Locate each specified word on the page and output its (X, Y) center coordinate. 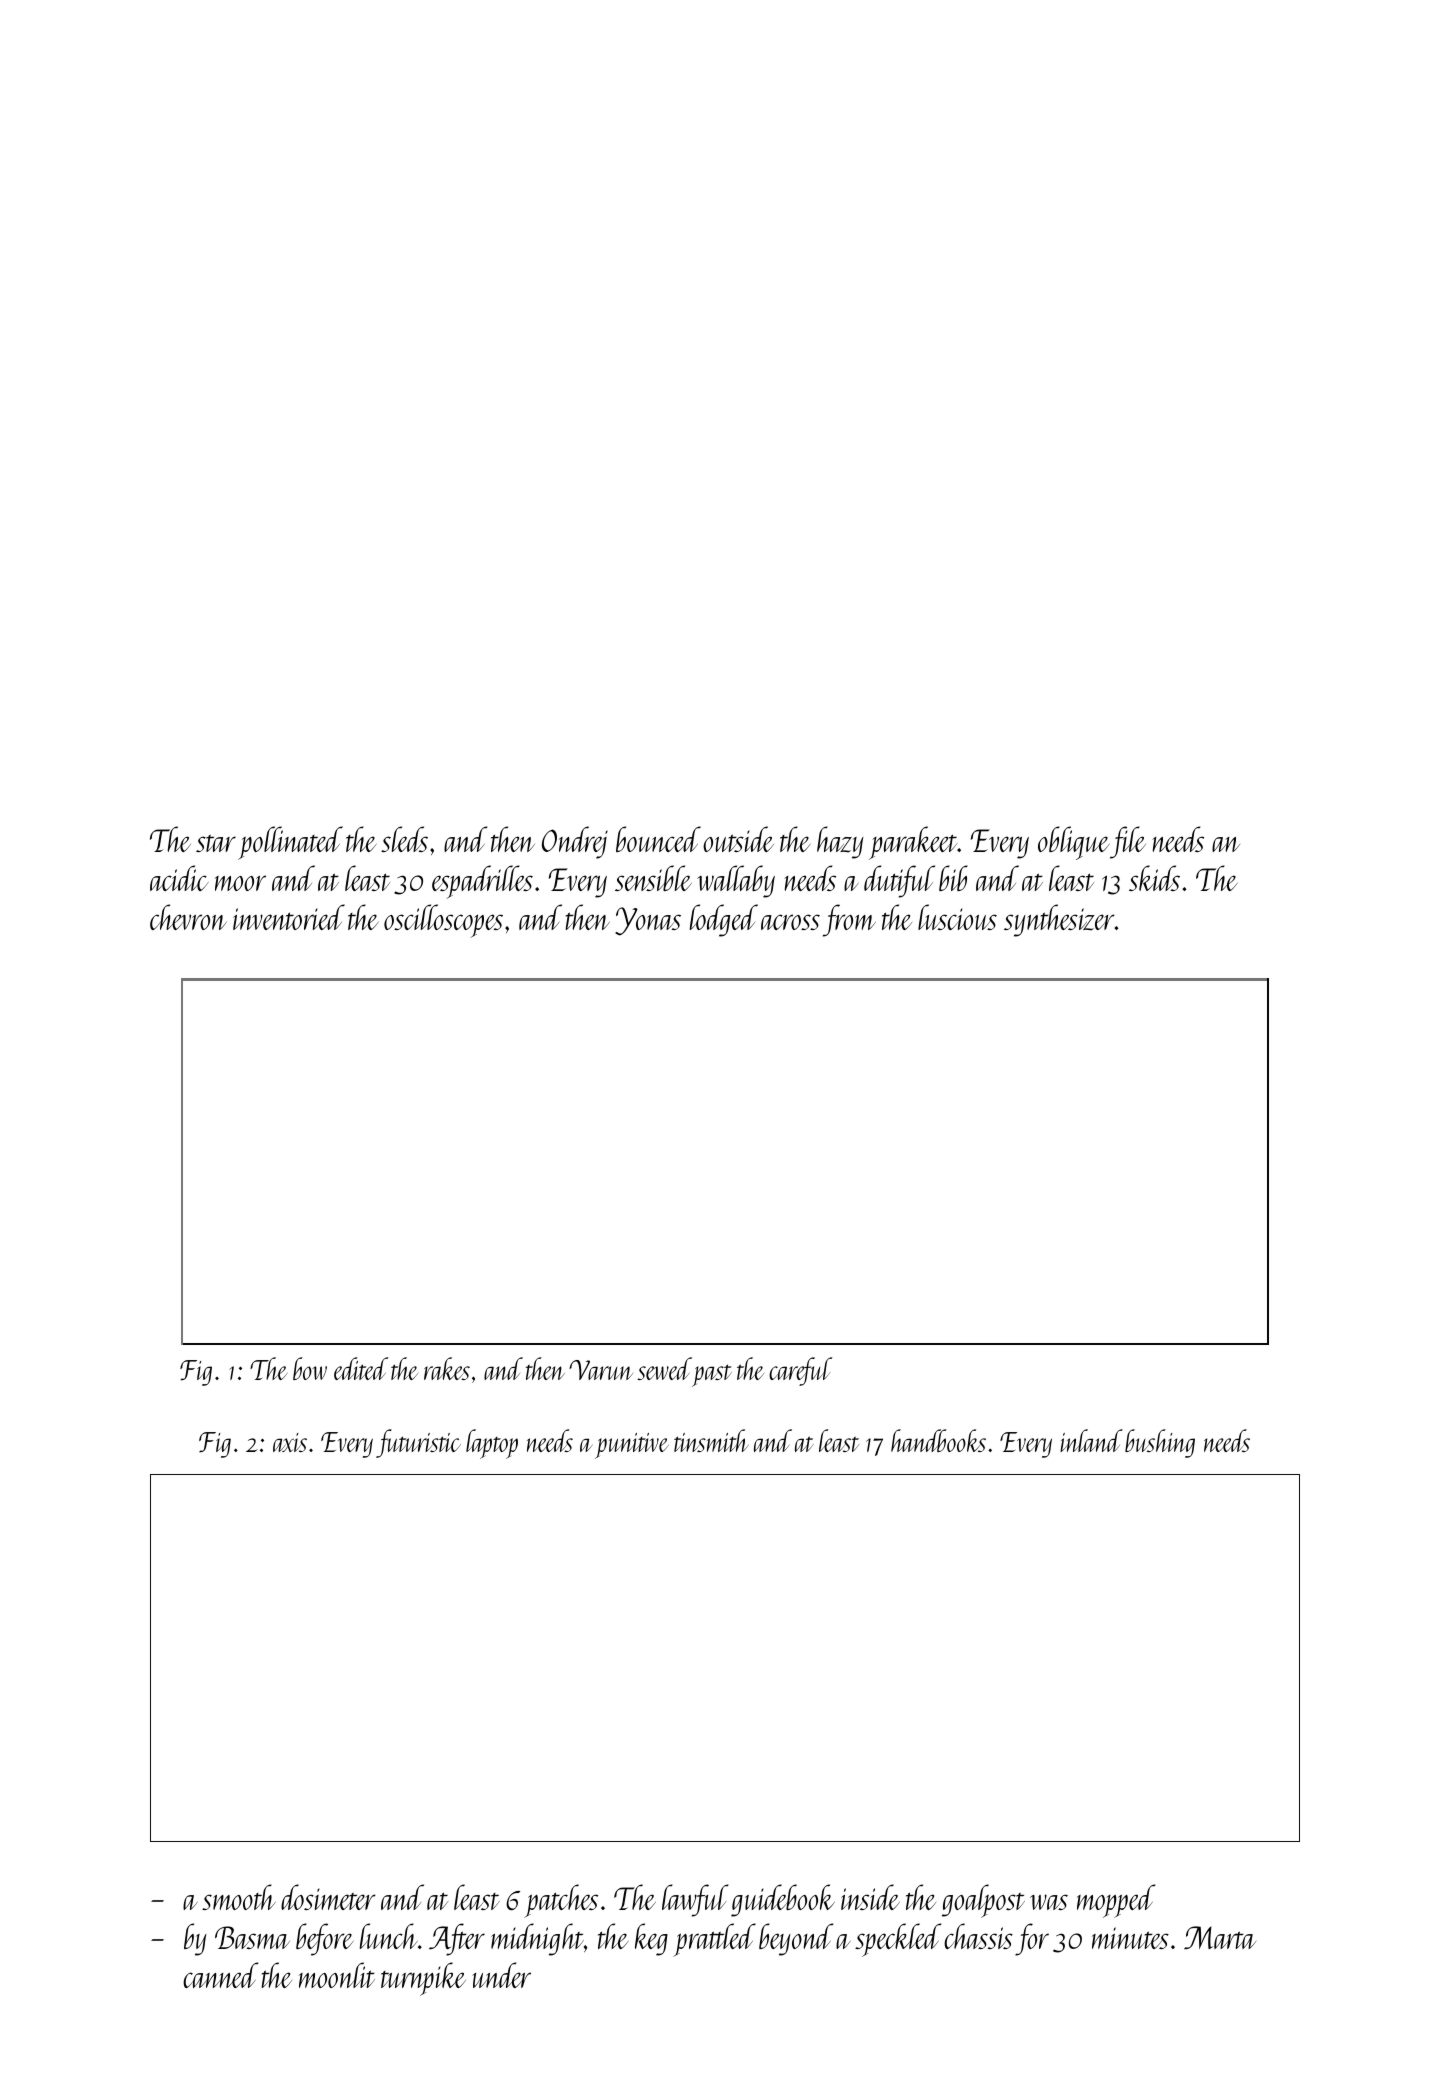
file (1128, 842)
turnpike (423, 1979)
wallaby (736, 881)
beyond (796, 1939)
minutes (1130, 1938)
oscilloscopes (443, 921)
